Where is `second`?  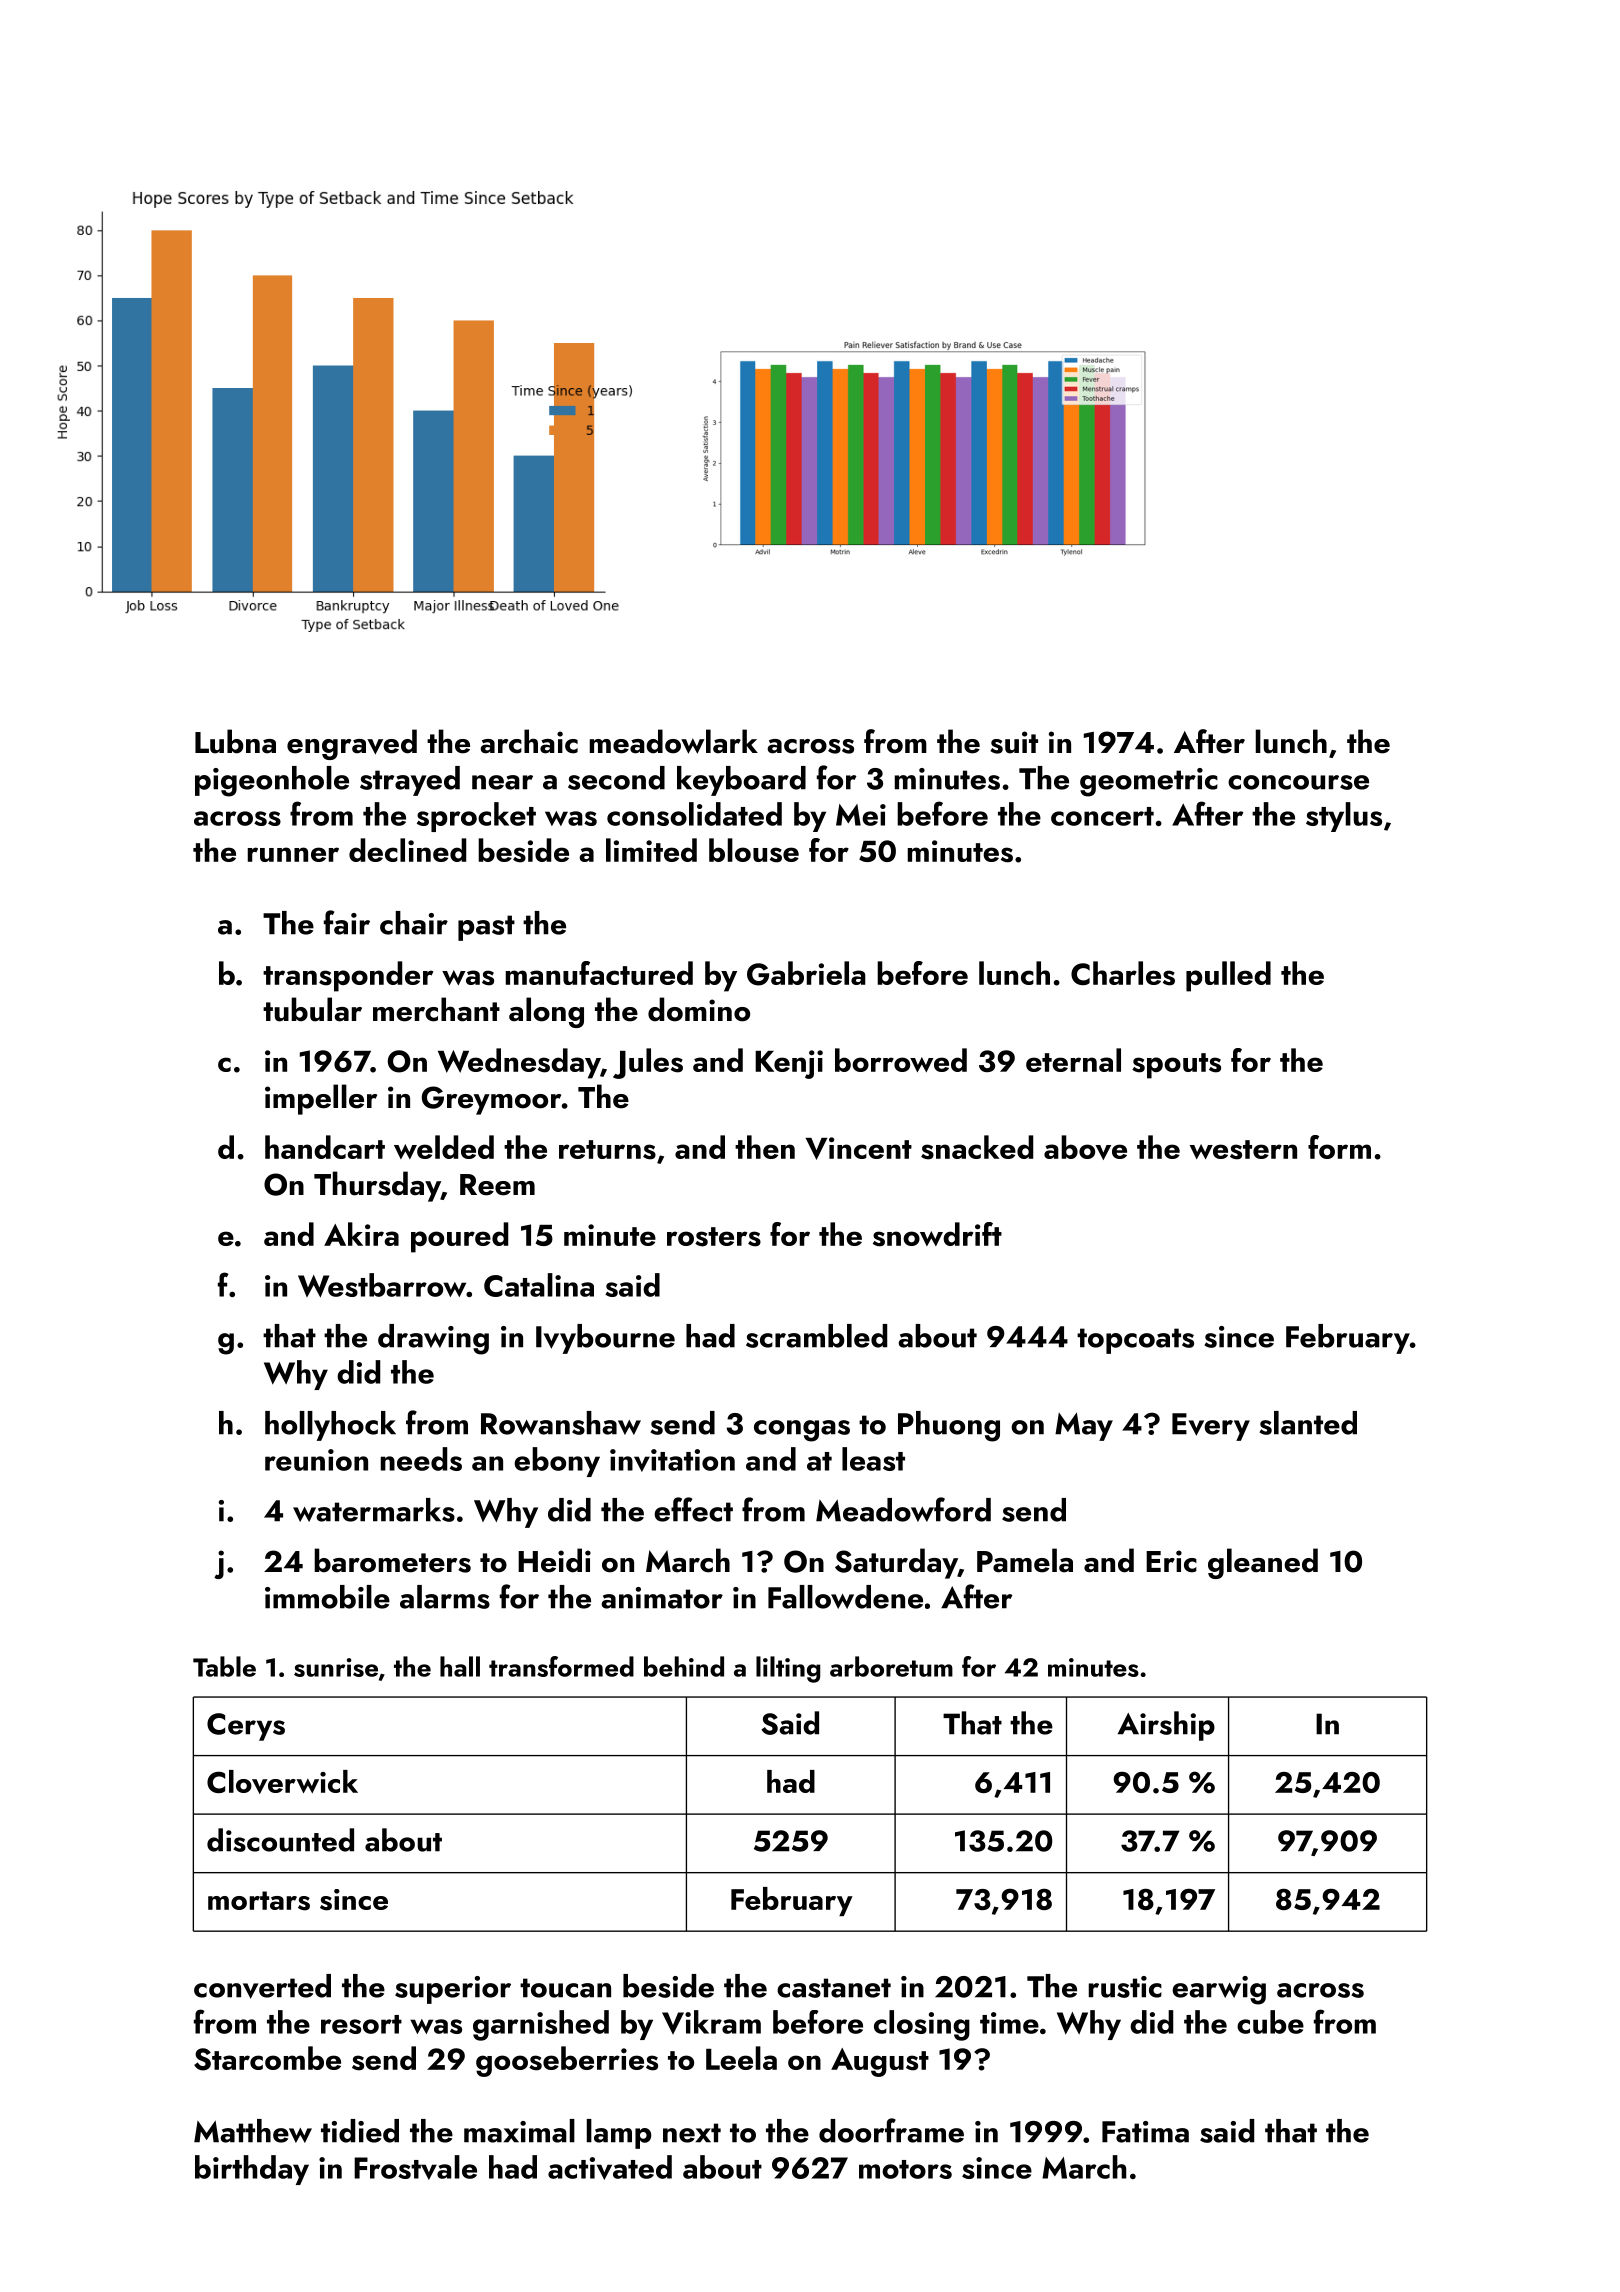 second is located at coordinates (616, 778).
